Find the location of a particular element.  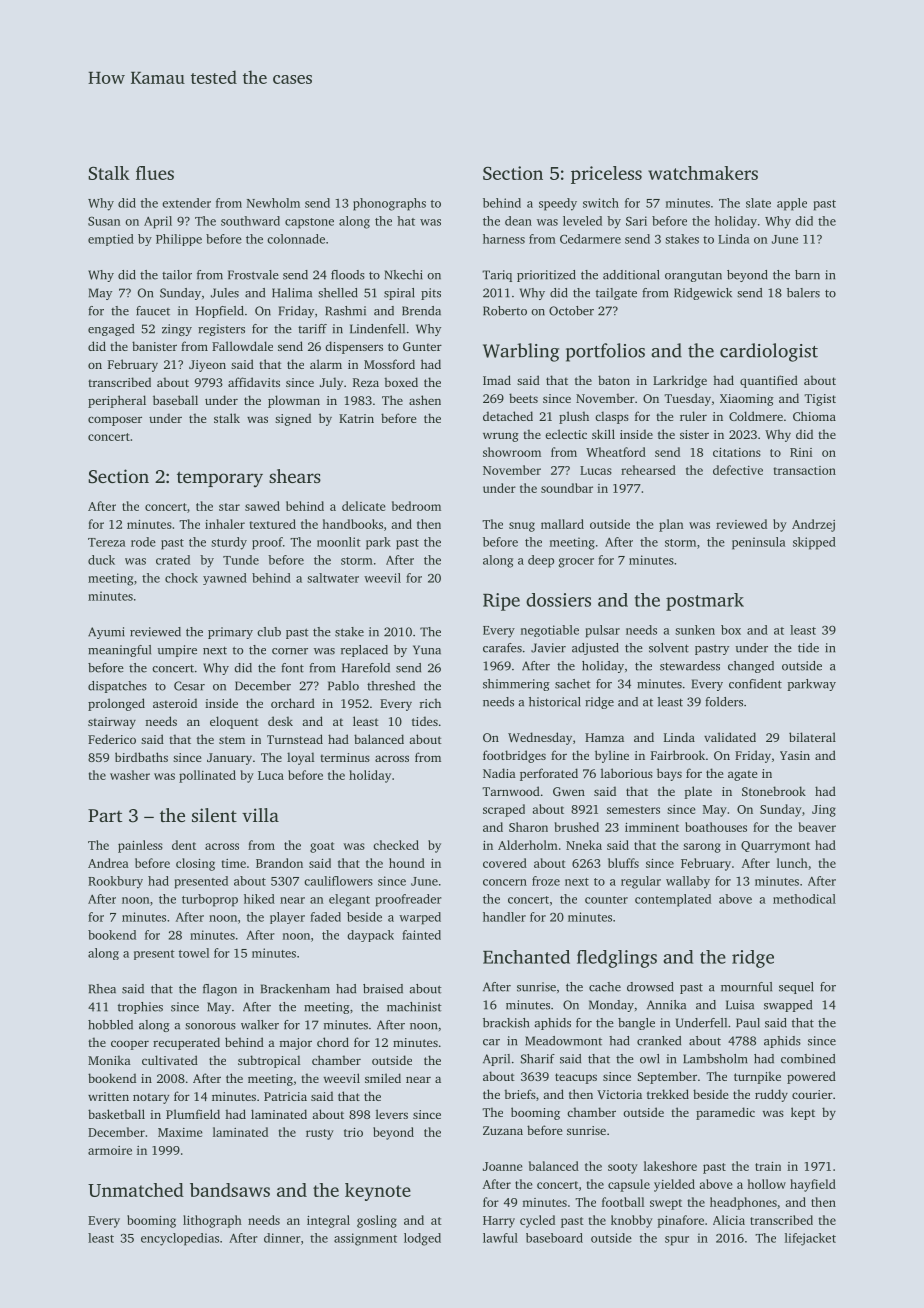

sturdy is located at coordinates (229, 543).
